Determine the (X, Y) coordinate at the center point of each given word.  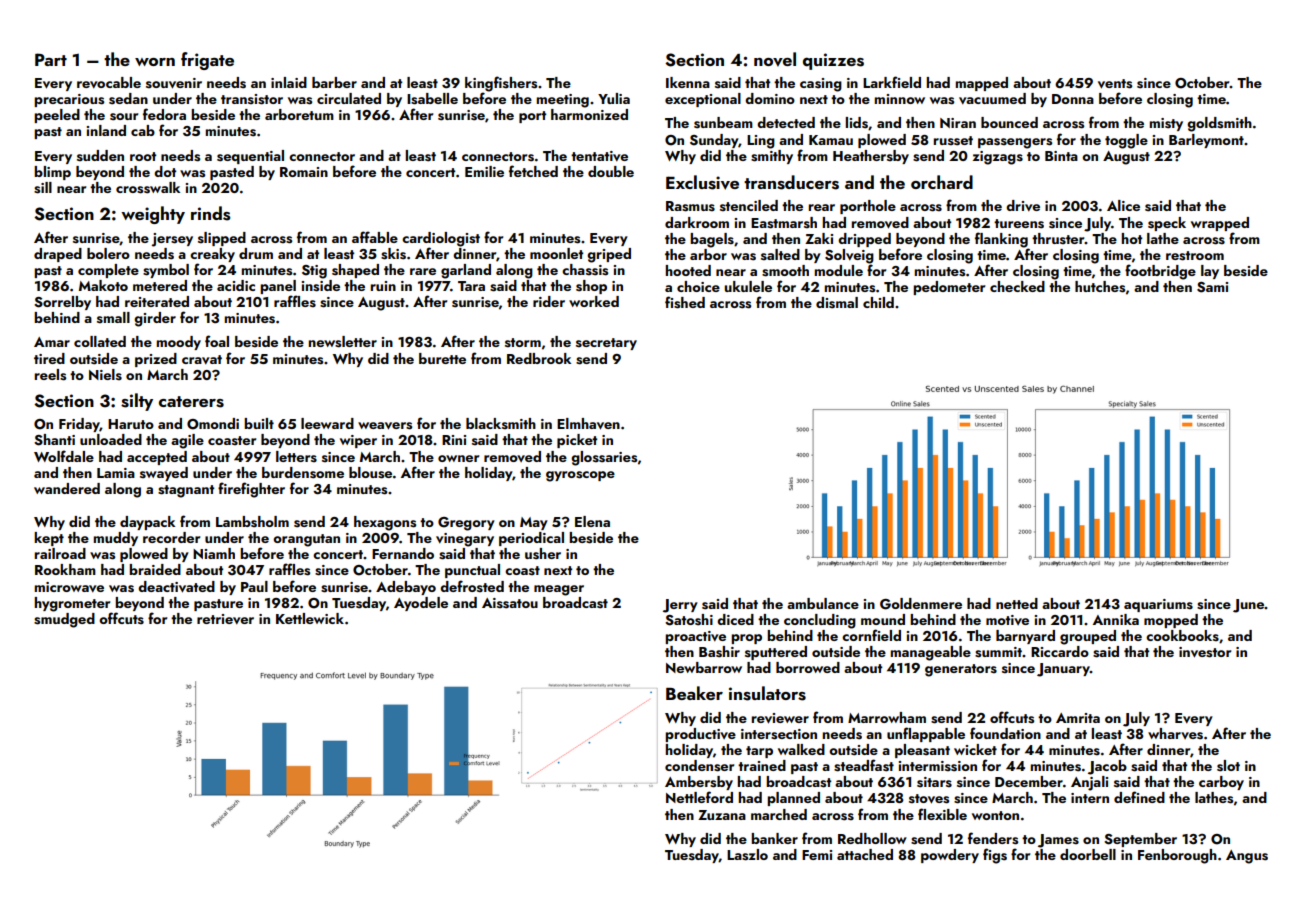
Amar (52, 342)
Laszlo (747, 855)
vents (1115, 84)
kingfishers (501, 84)
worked (594, 301)
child (878, 302)
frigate (207, 61)
